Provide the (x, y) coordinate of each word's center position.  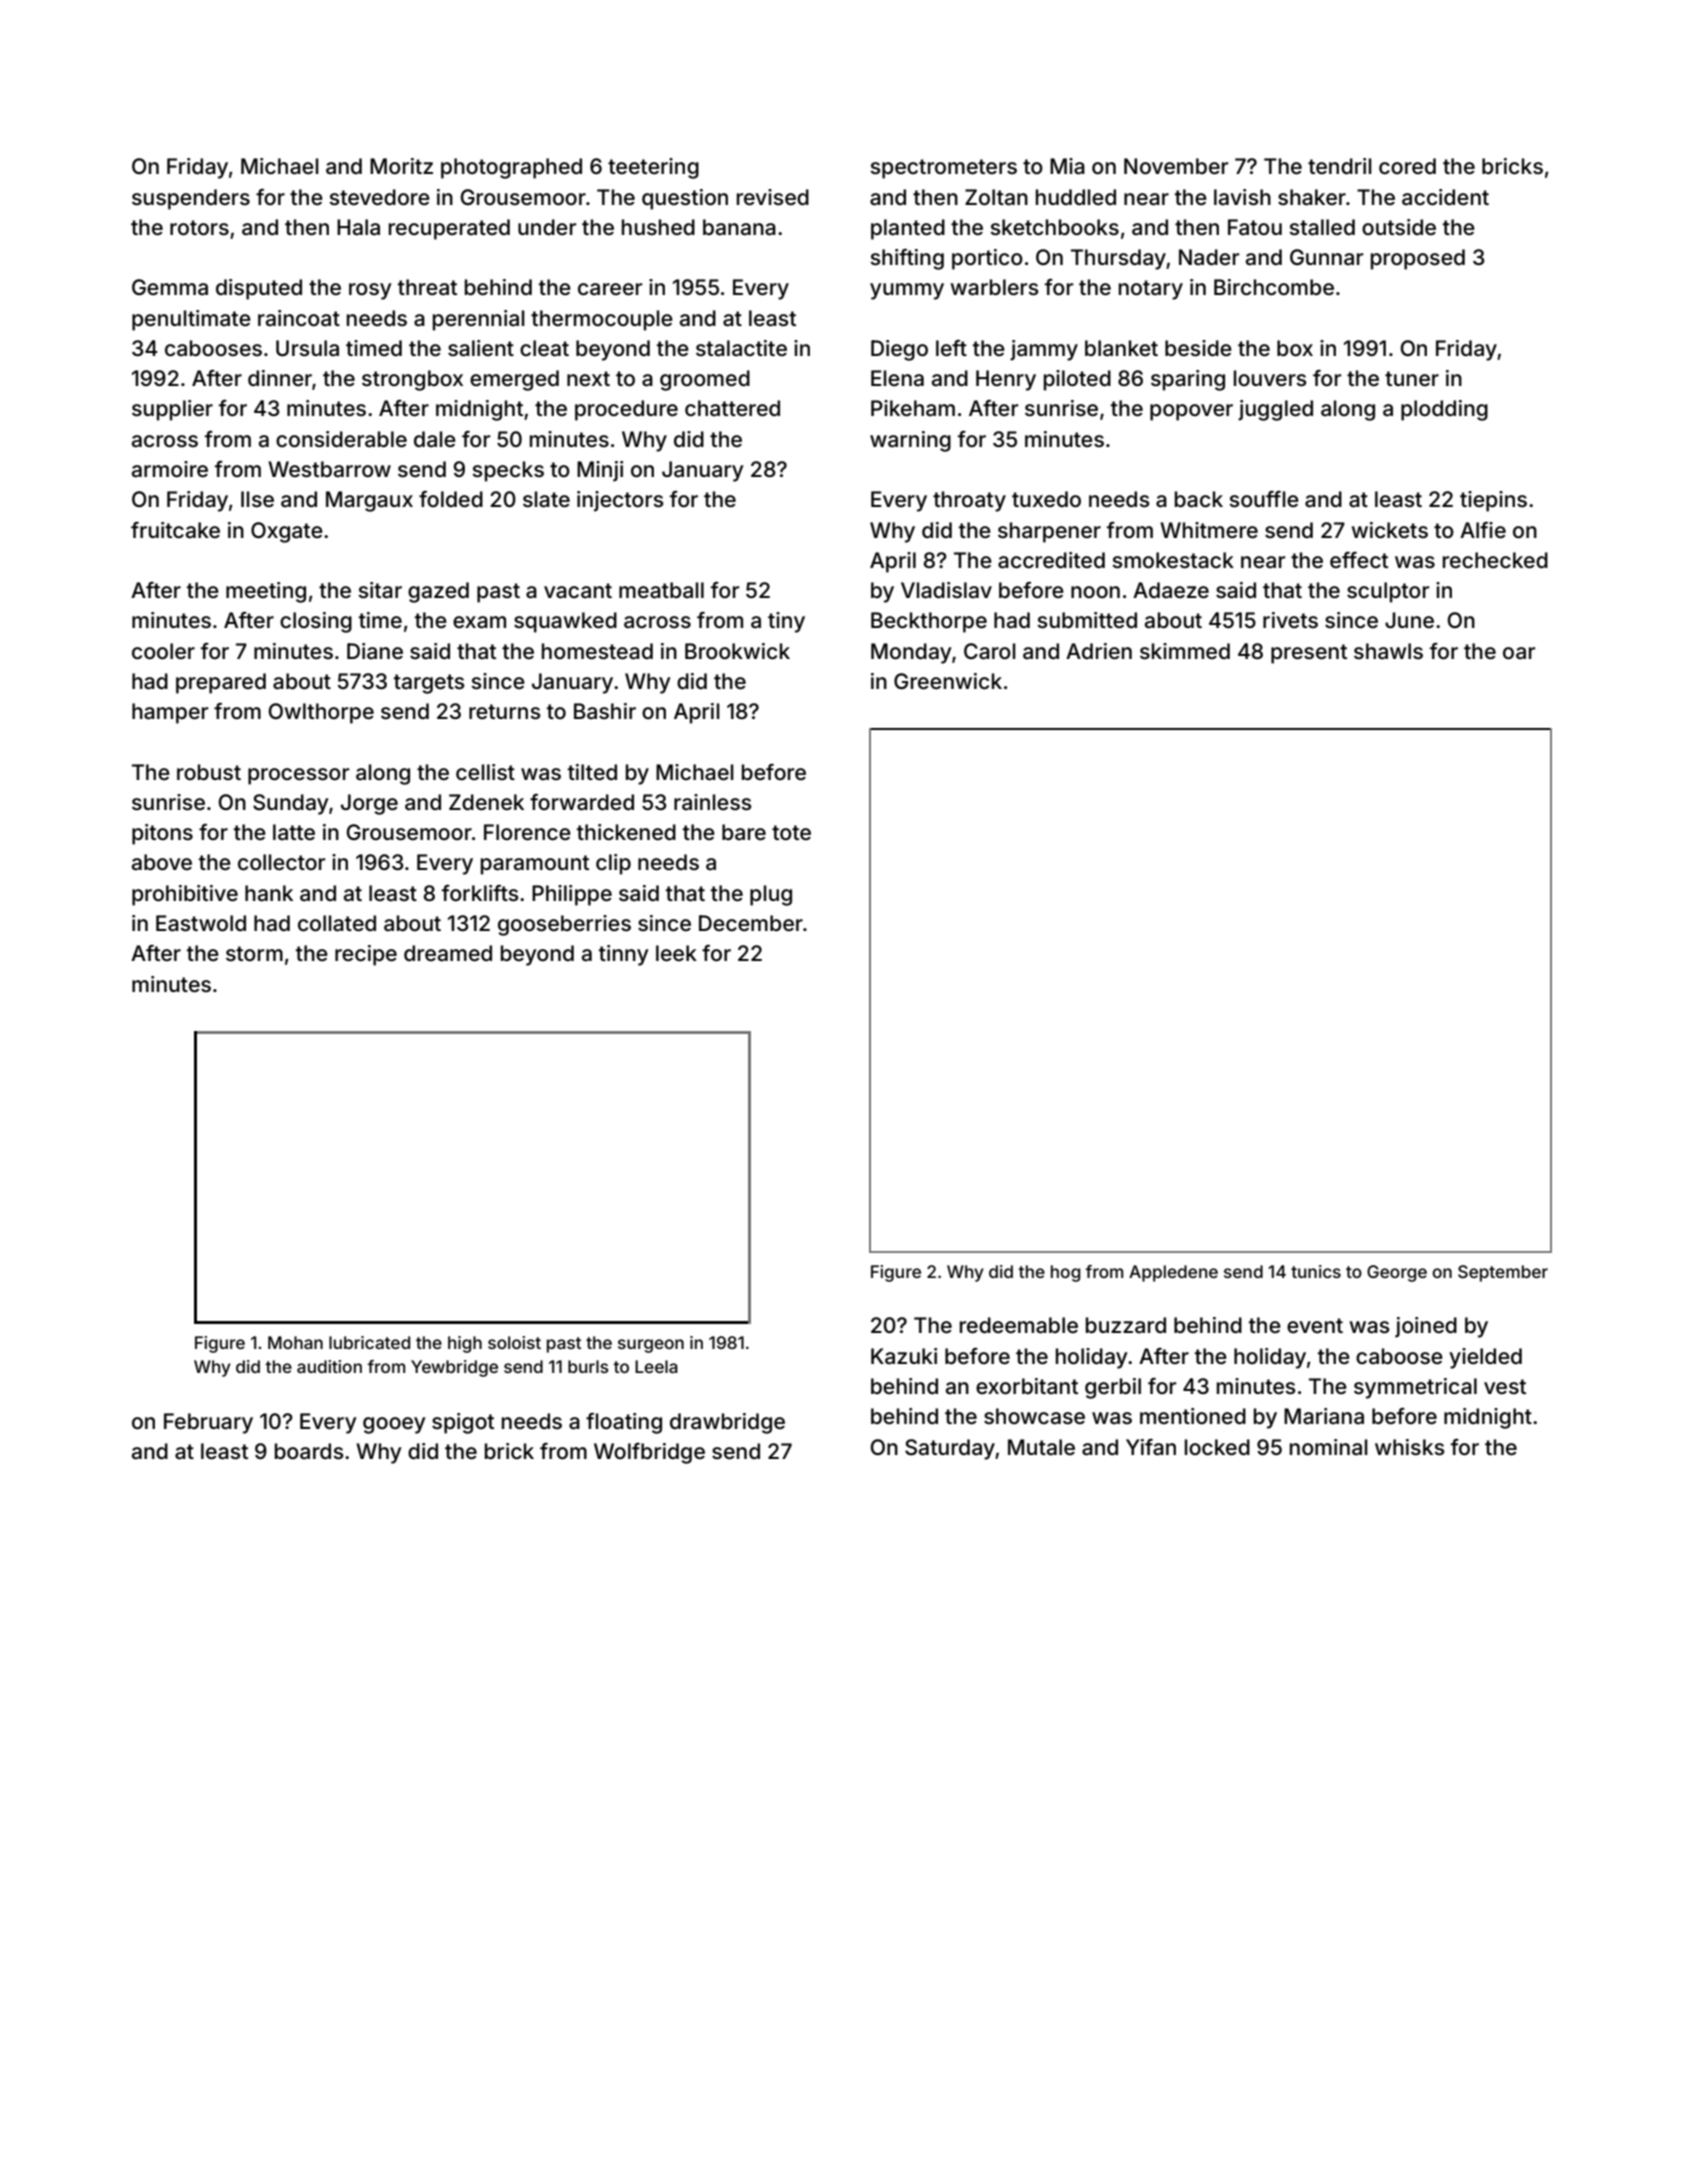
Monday (911, 653)
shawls (1388, 651)
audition (329, 1366)
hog (1065, 1273)
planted (908, 229)
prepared (221, 683)
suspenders (191, 199)
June (1409, 620)
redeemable (1019, 1325)
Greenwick (948, 681)
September (1503, 1273)
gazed (438, 592)
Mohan (295, 1342)
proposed (1418, 259)
